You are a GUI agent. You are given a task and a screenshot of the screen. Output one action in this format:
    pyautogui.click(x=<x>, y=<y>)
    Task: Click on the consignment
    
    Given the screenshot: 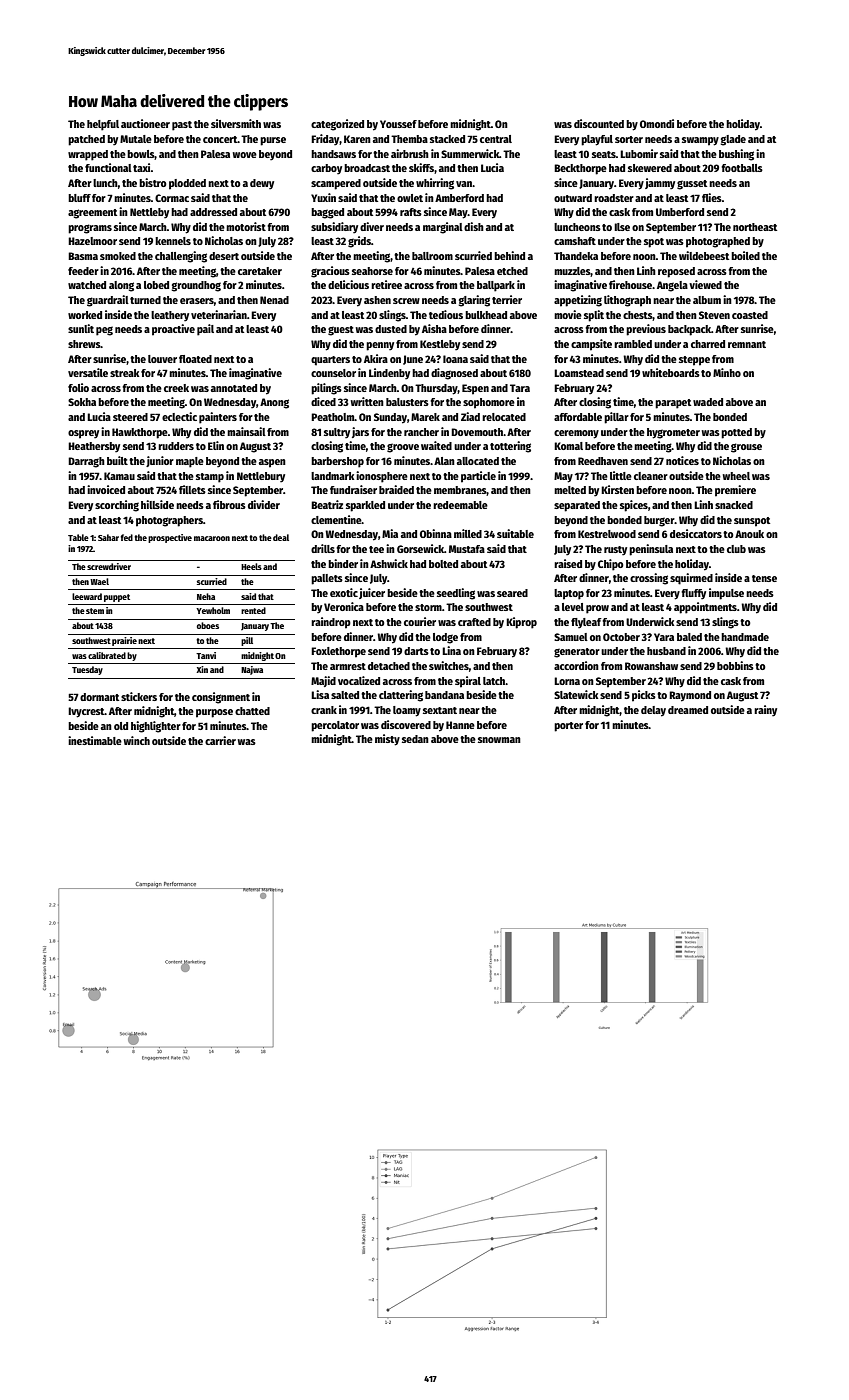 What is the action you would take?
    pyautogui.click(x=221, y=698)
